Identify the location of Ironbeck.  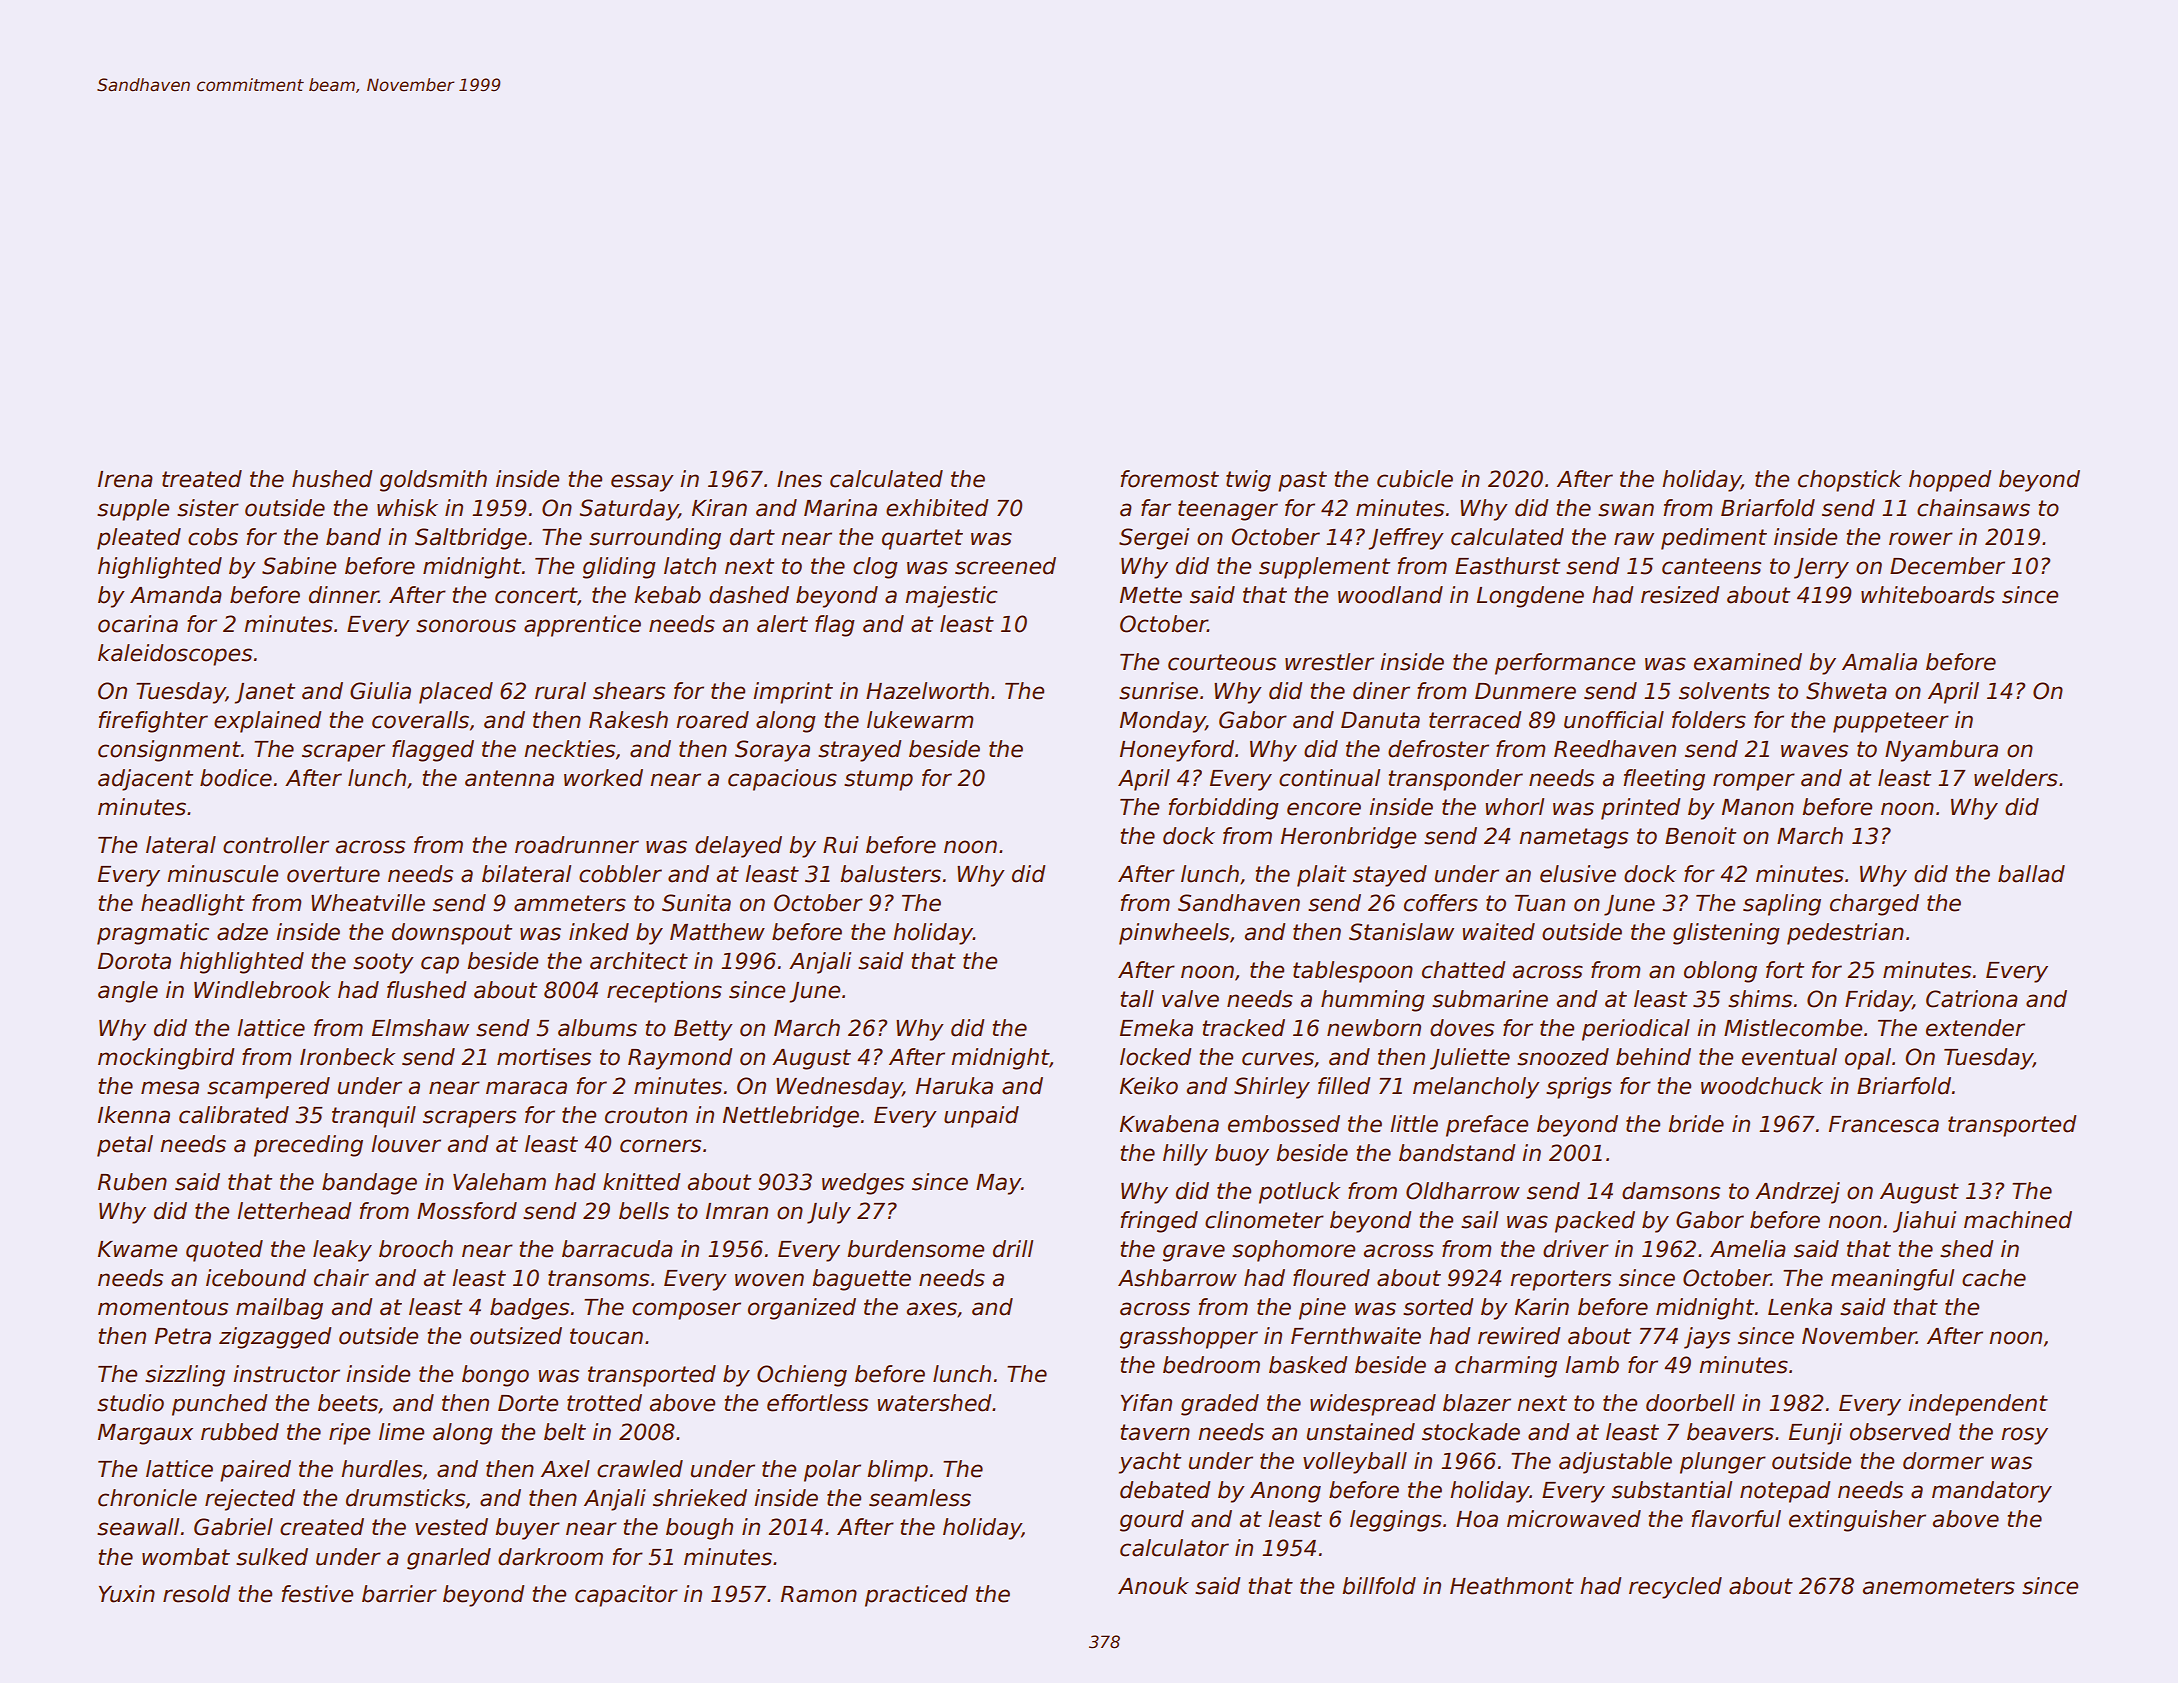
(347, 1057).
